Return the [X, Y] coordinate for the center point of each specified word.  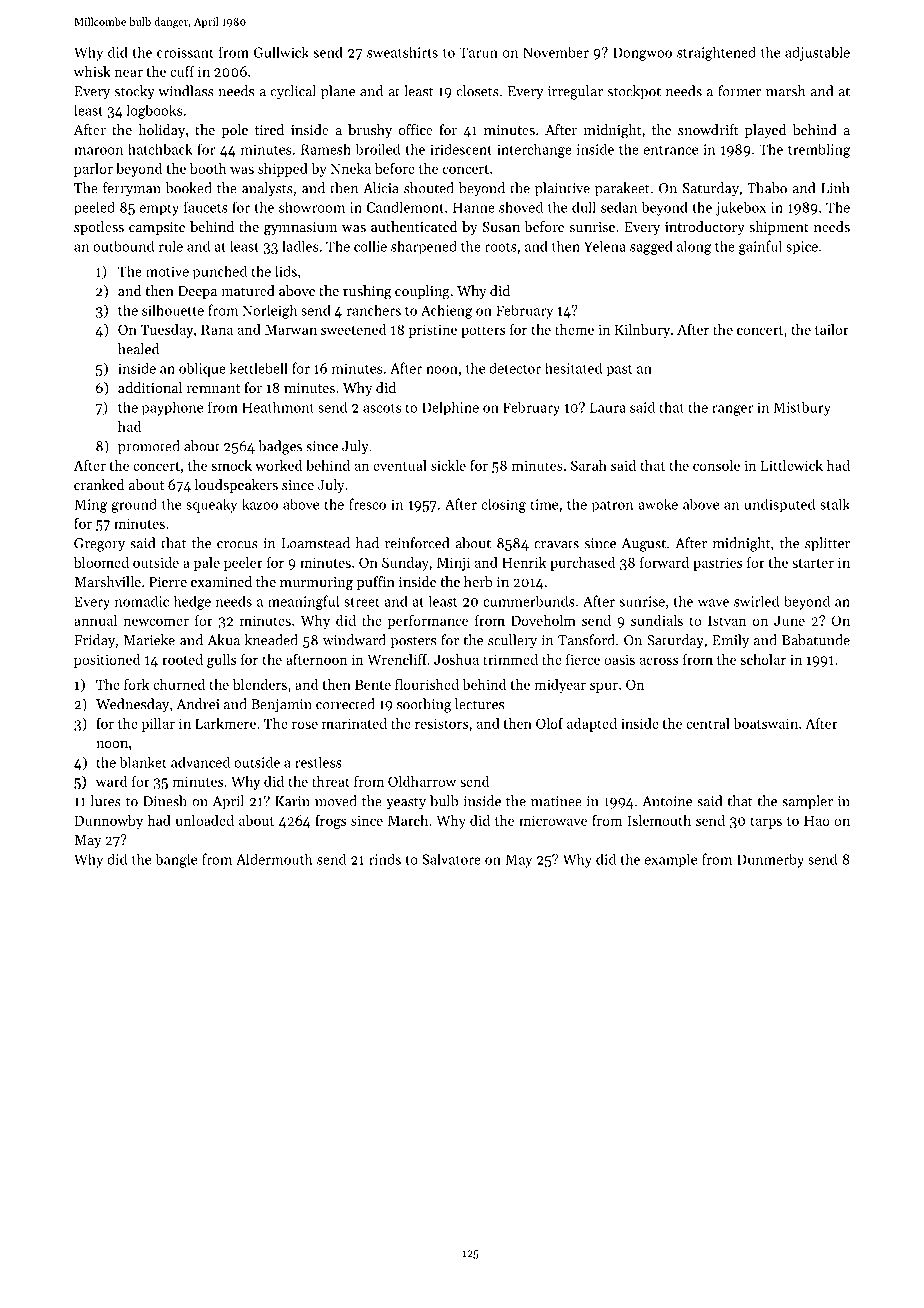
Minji [453, 564]
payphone [172, 408]
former [739, 91]
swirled [756, 601]
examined [221, 581]
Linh [835, 187]
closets [478, 91]
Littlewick [792, 465]
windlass [186, 91]
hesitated [573, 368]
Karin [292, 801]
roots [501, 247]
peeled [94, 208]
